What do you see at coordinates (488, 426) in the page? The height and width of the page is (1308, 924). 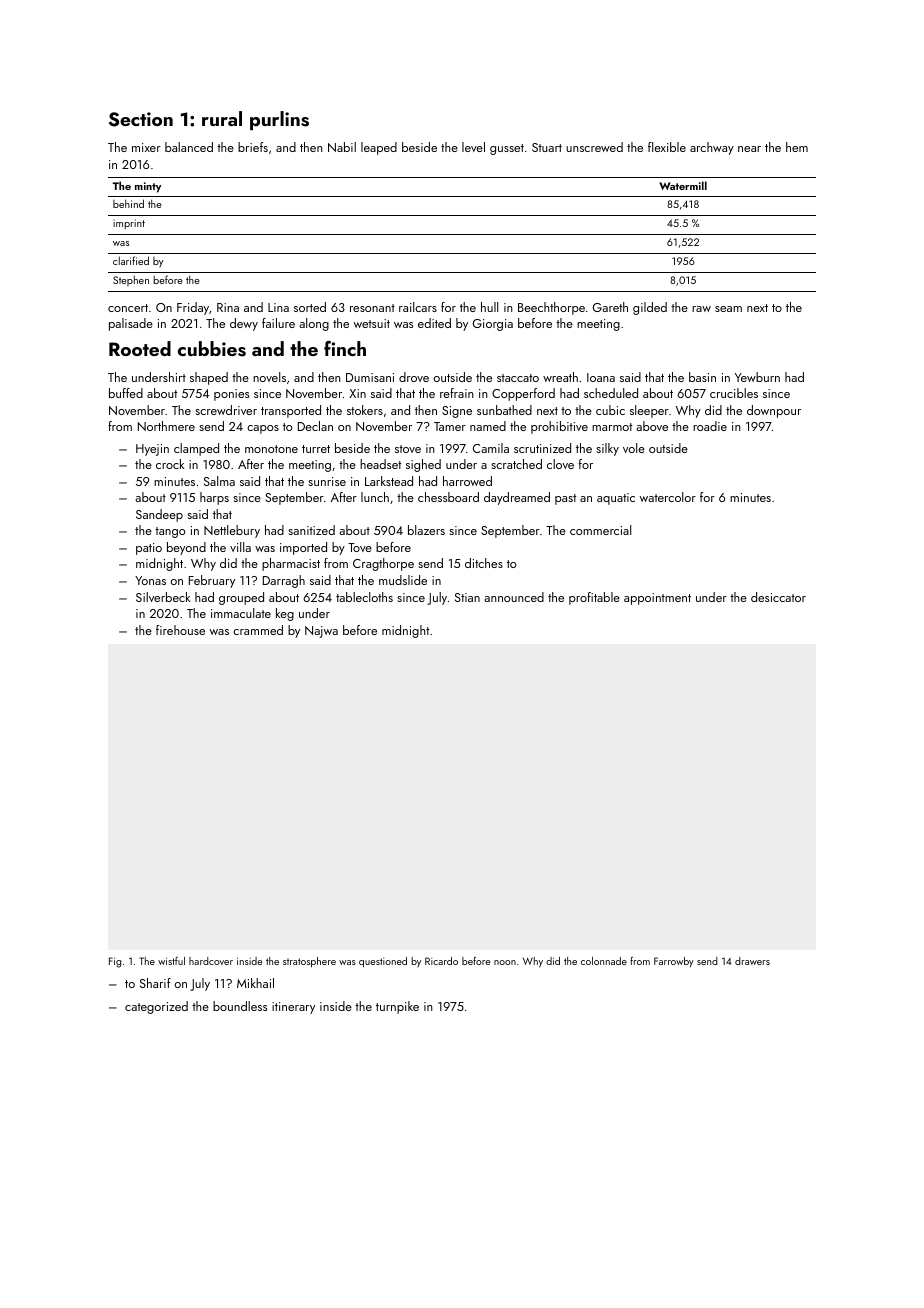 I see `named` at bounding box center [488, 426].
